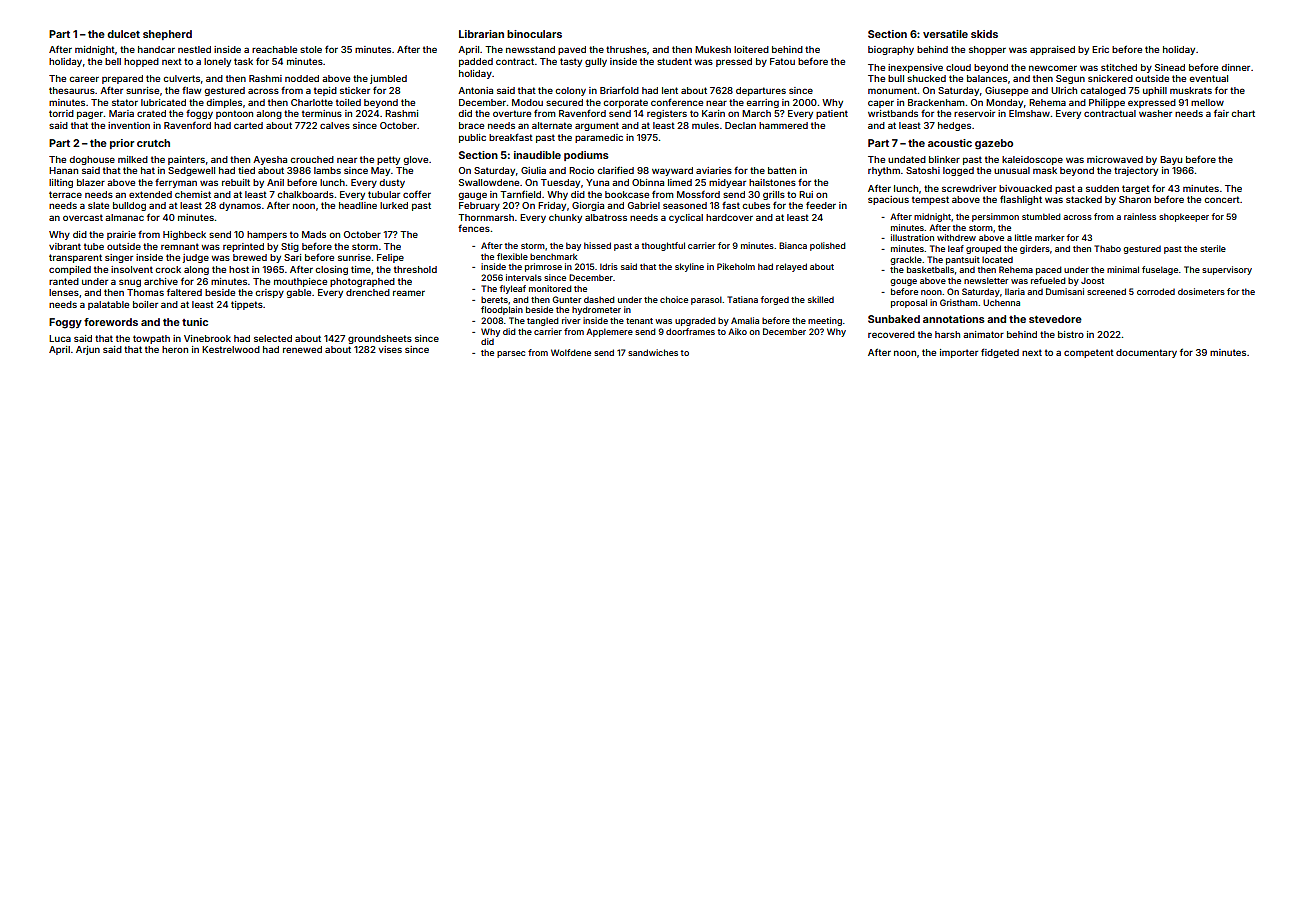 This page has width=1308, height=924. What do you see at coordinates (685, 205) in the page?
I see `seasoned` at bounding box center [685, 205].
